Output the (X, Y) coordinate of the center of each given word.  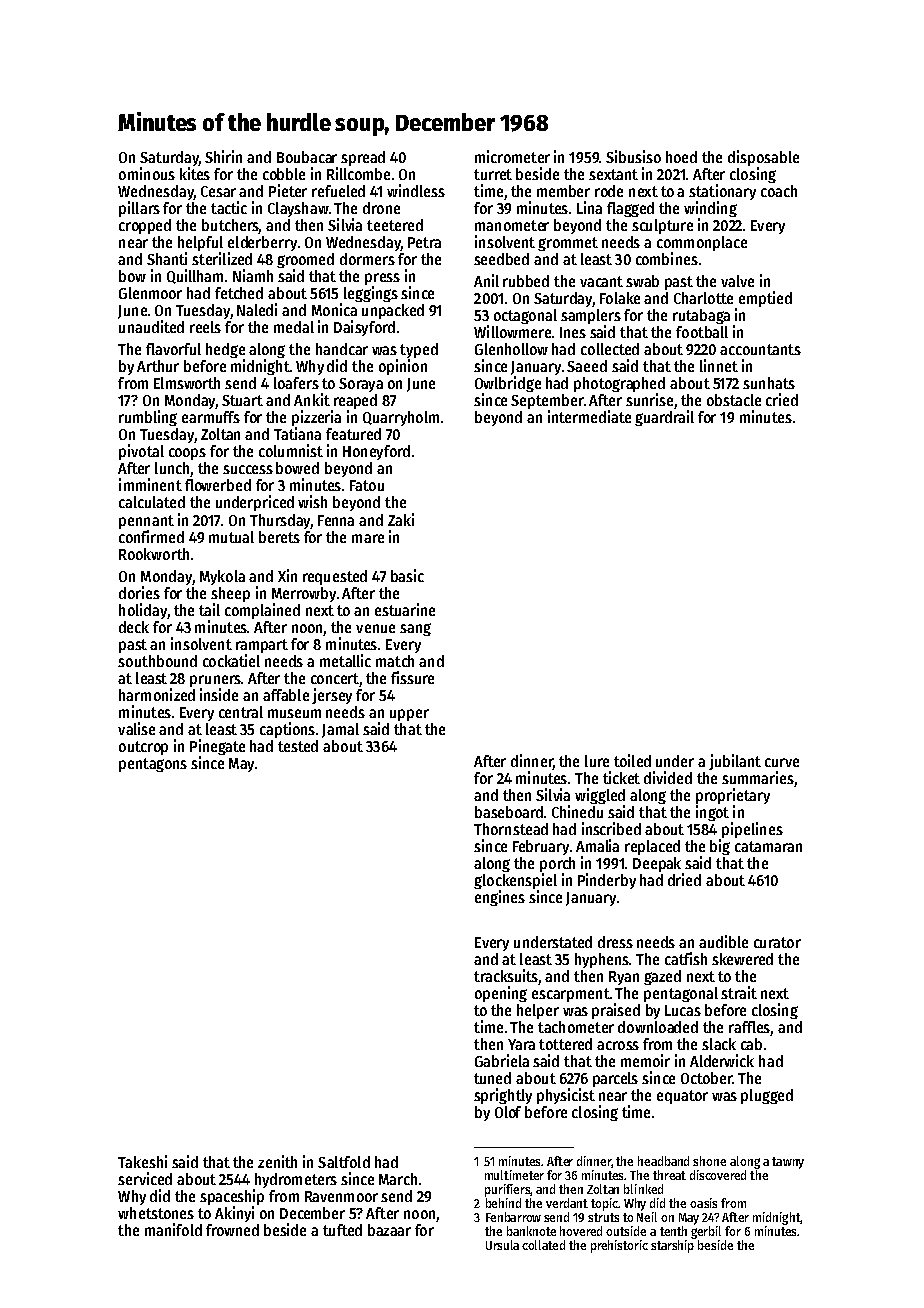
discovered (718, 1175)
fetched (239, 293)
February (541, 847)
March (398, 1179)
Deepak (657, 864)
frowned (232, 1230)
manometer (512, 225)
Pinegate (217, 747)
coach (779, 191)
